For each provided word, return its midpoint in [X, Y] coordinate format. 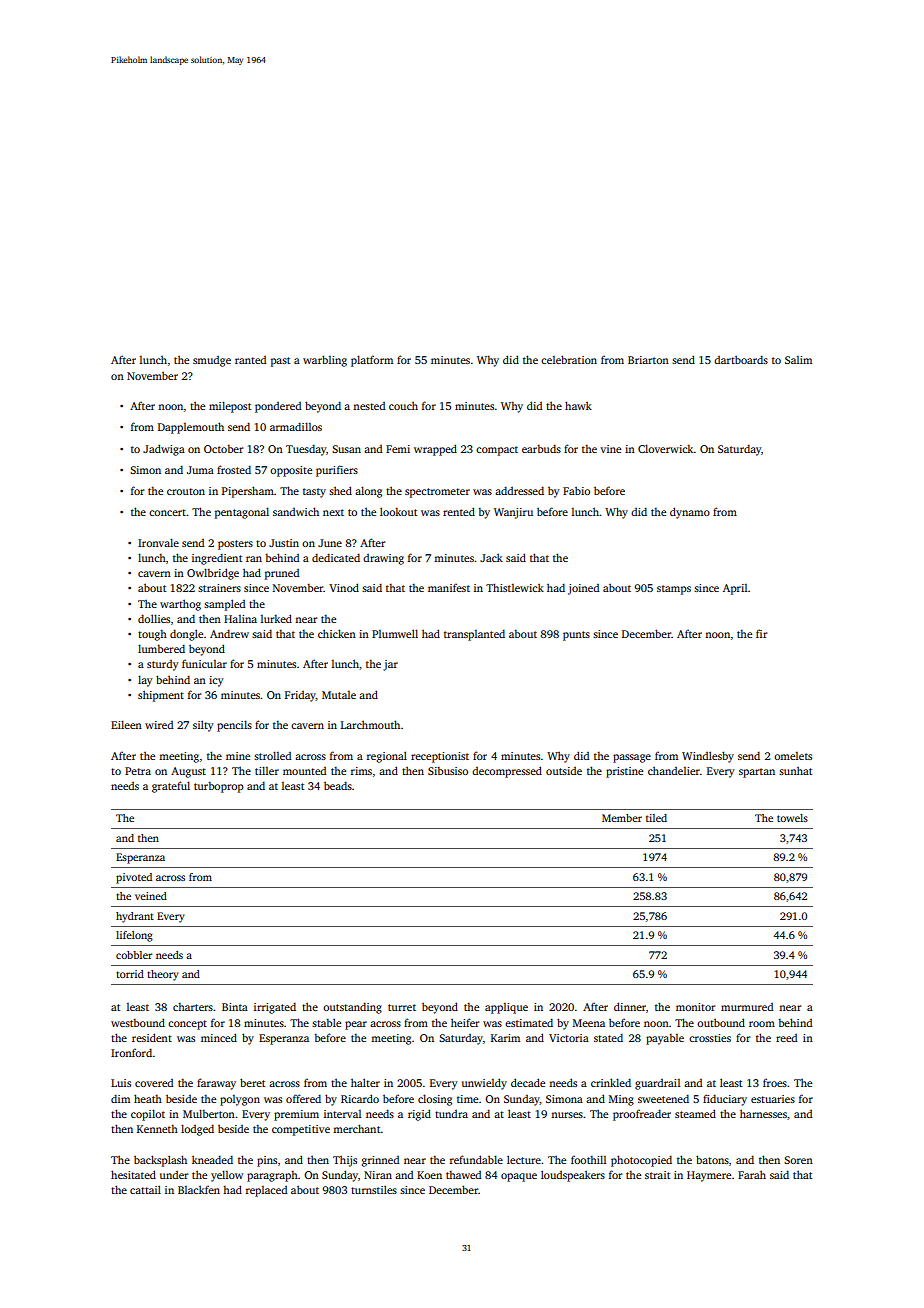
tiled [656, 818]
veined [151, 896]
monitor [695, 1007]
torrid [130, 974]
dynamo [690, 513]
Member [622, 818]
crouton [186, 491]
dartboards [741, 359]
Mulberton [209, 1113]
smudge [212, 361]
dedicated [336, 557]
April [735, 589]
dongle [186, 635]
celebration [569, 359]
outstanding [352, 1008]
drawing [383, 559]
